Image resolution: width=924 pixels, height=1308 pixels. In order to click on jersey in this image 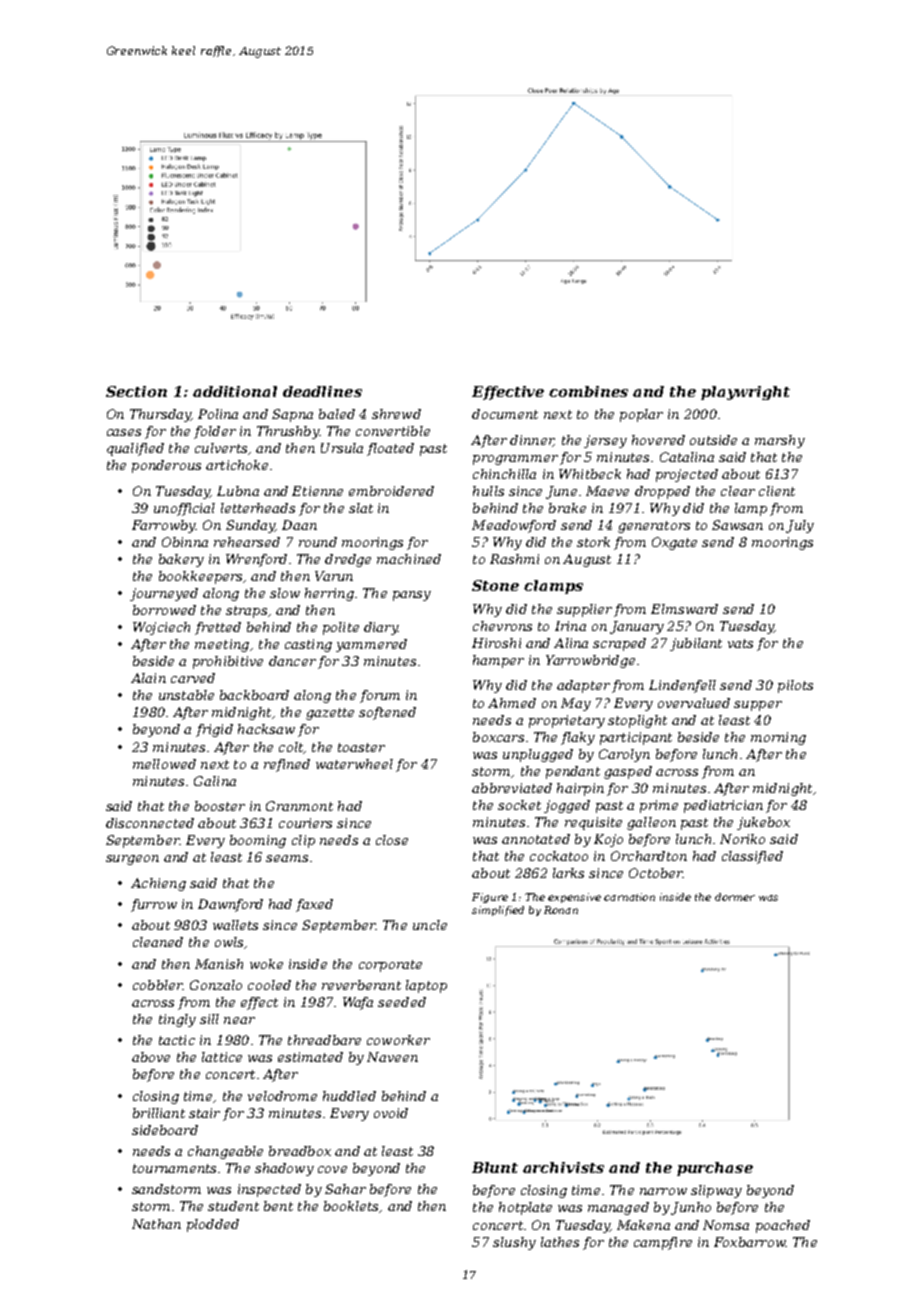, I will do `click(605, 441)`.
